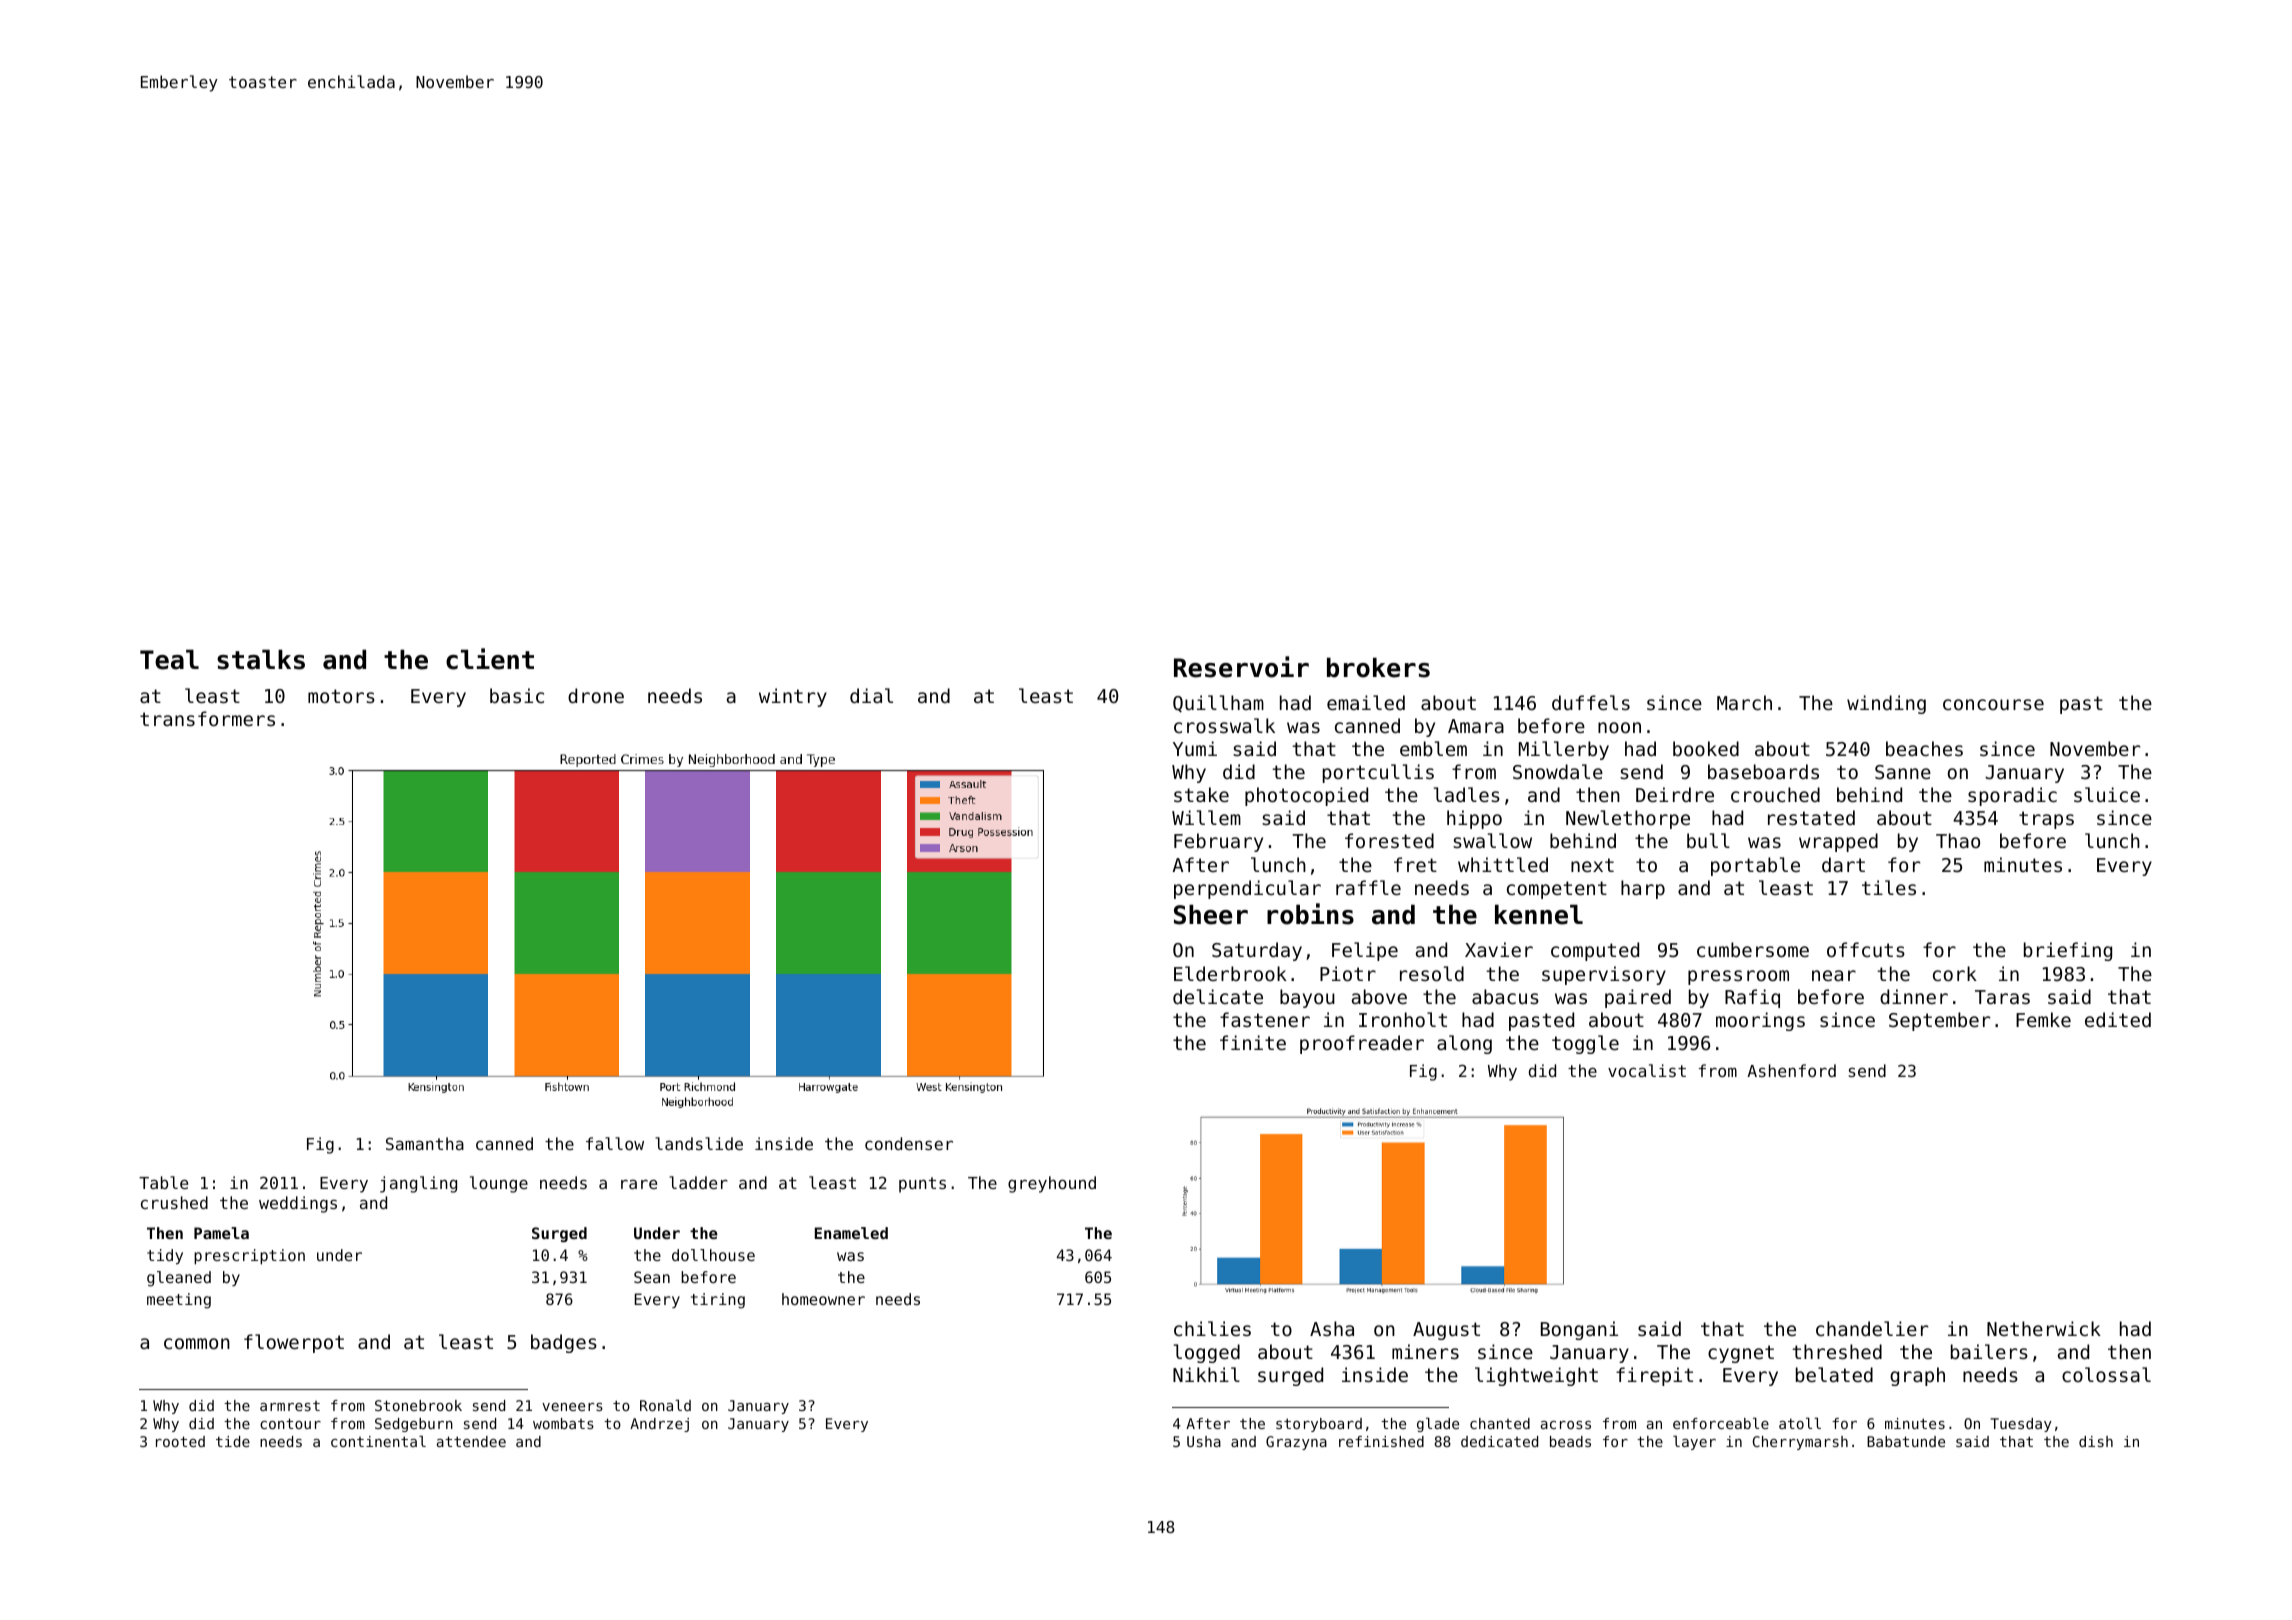 The width and height of the screenshot is (2292, 1620). Describe the element at coordinates (207, 718) in the screenshot. I see `transformers` at that location.
